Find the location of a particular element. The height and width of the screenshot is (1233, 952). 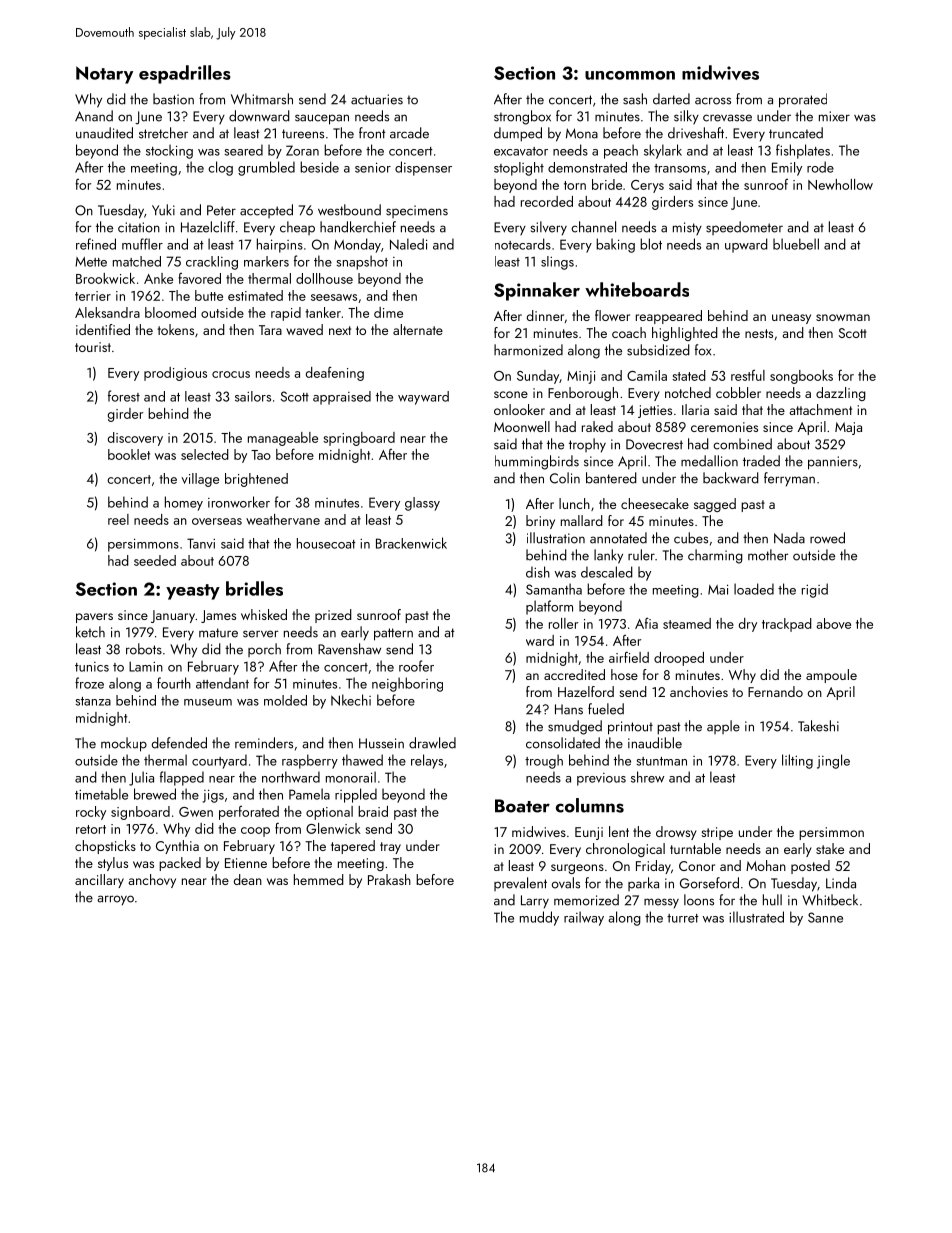

Prakash is located at coordinates (389, 879).
